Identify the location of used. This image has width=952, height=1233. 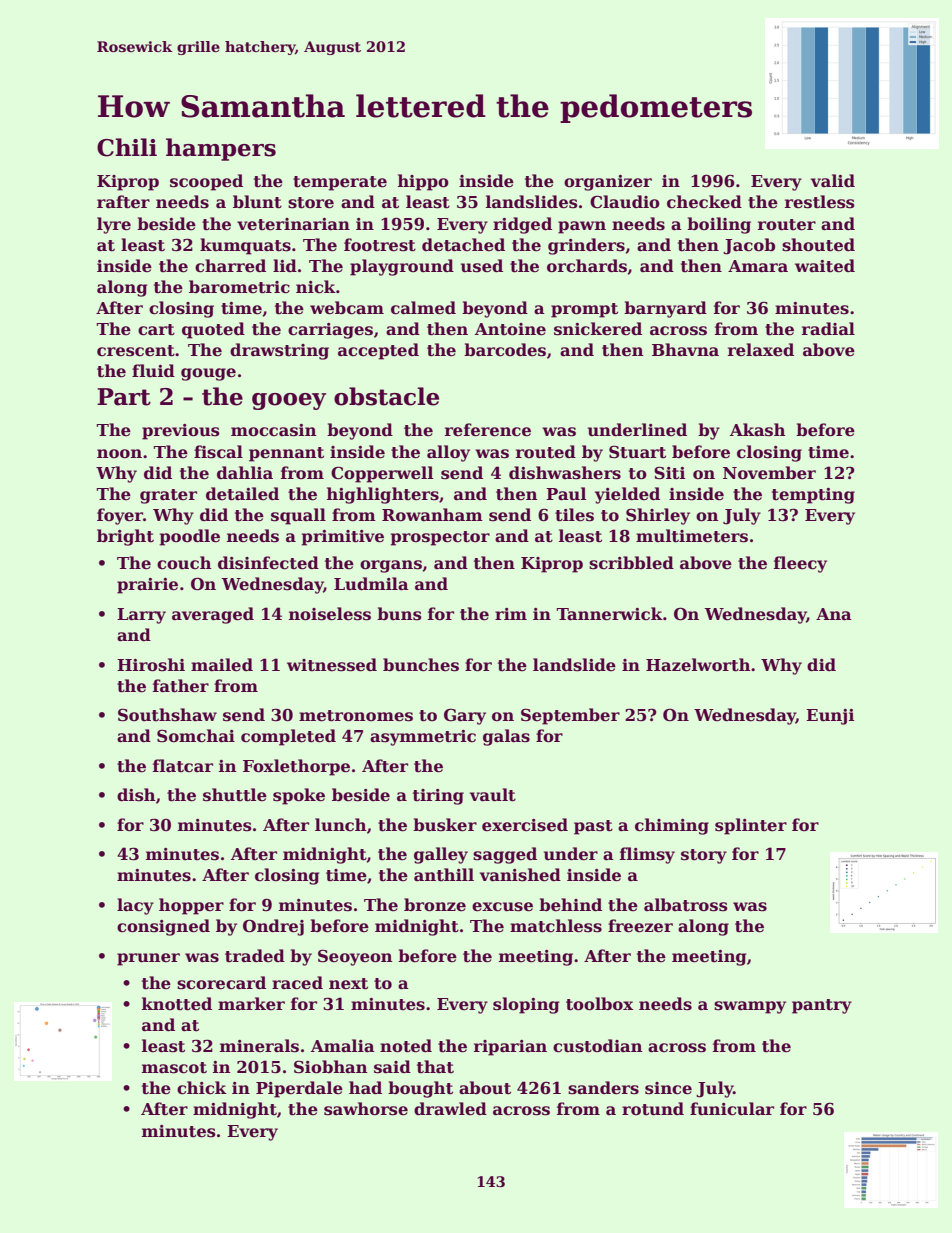
(482, 266).
